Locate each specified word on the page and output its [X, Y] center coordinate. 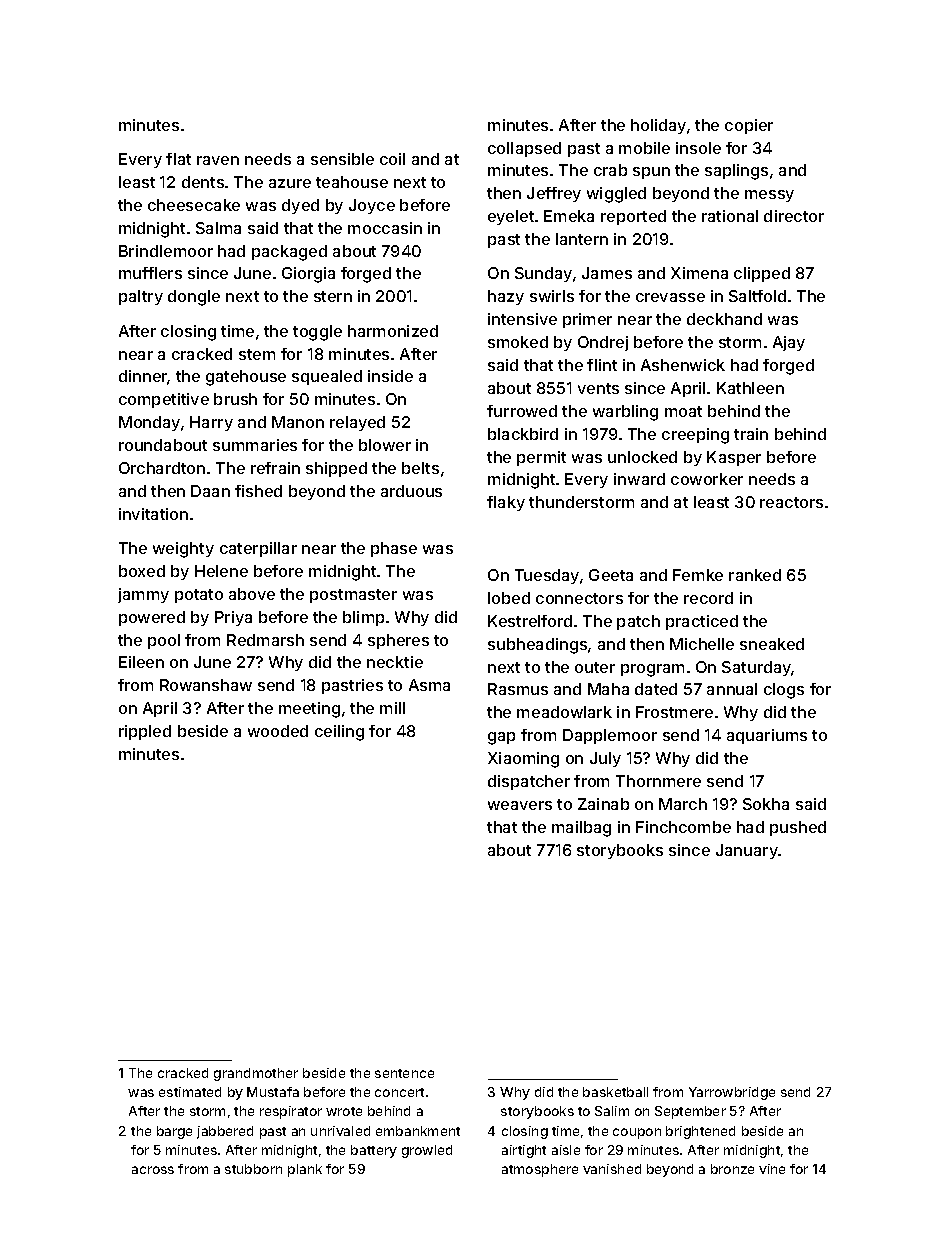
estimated [190, 1092]
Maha [608, 689]
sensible [342, 159]
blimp [363, 618]
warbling [625, 413]
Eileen [141, 662]
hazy [506, 297]
